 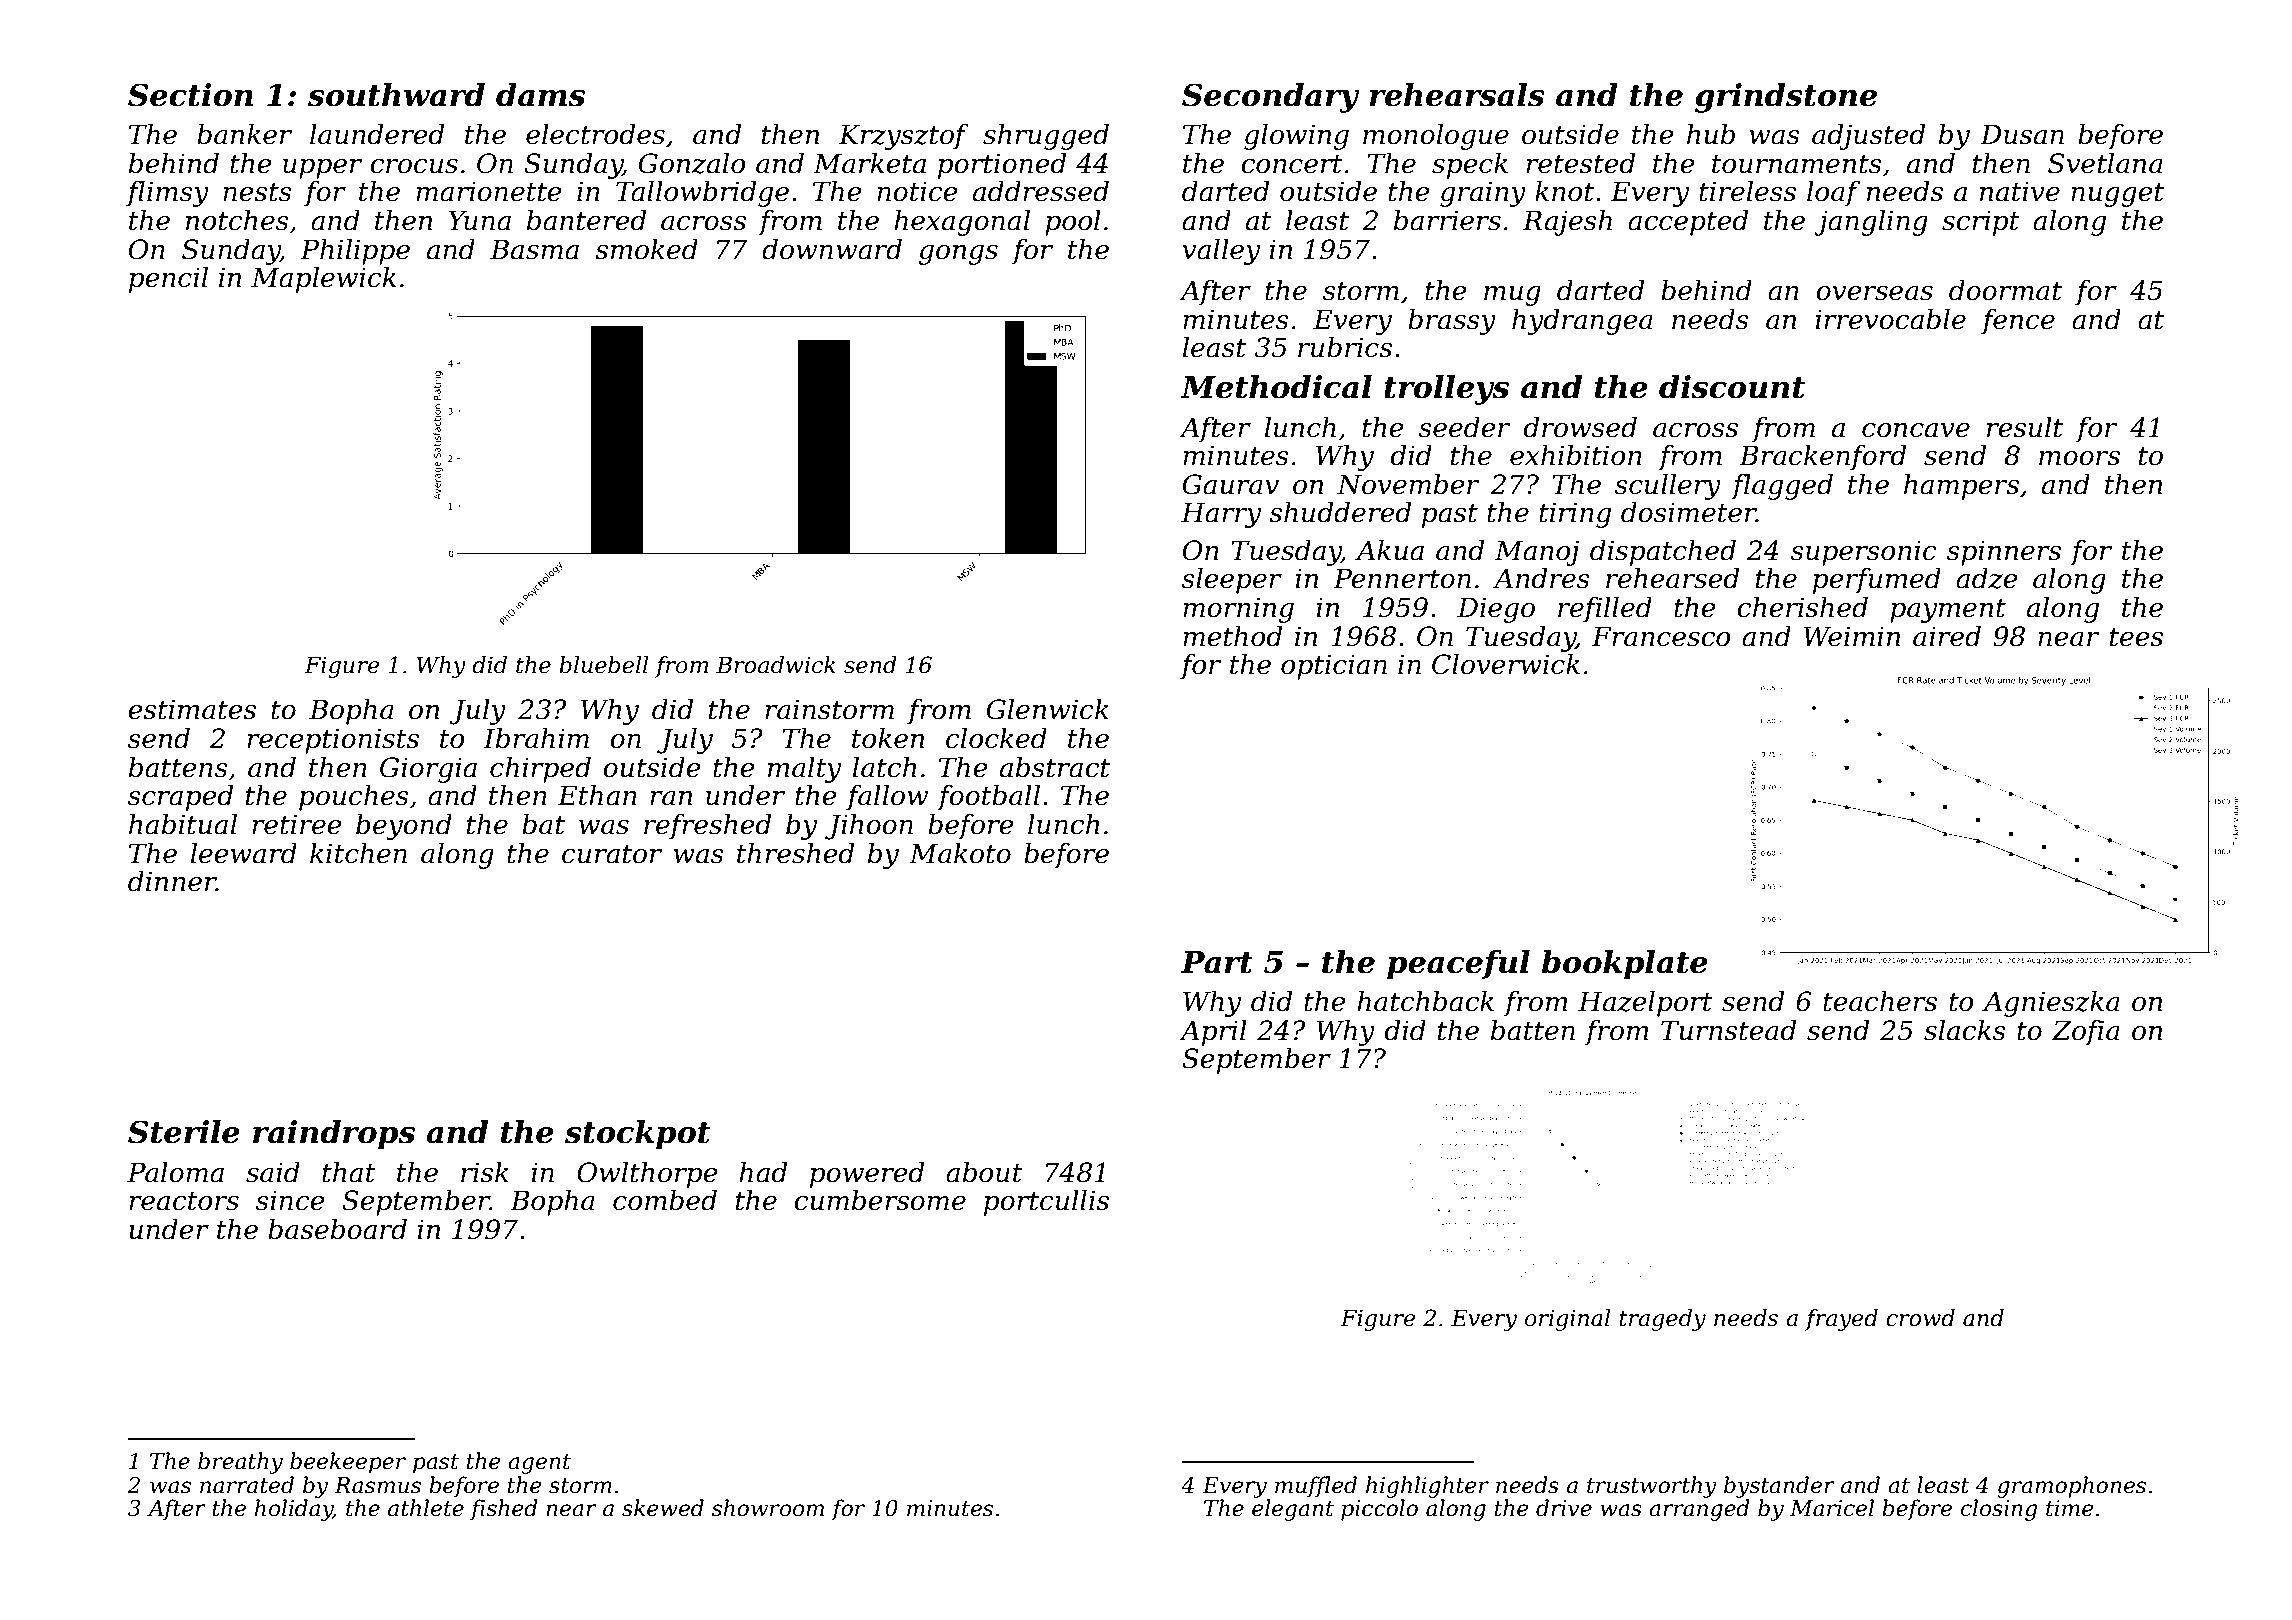 What do you see at coordinates (1732, 387) in the document?
I see `discount` at bounding box center [1732, 387].
